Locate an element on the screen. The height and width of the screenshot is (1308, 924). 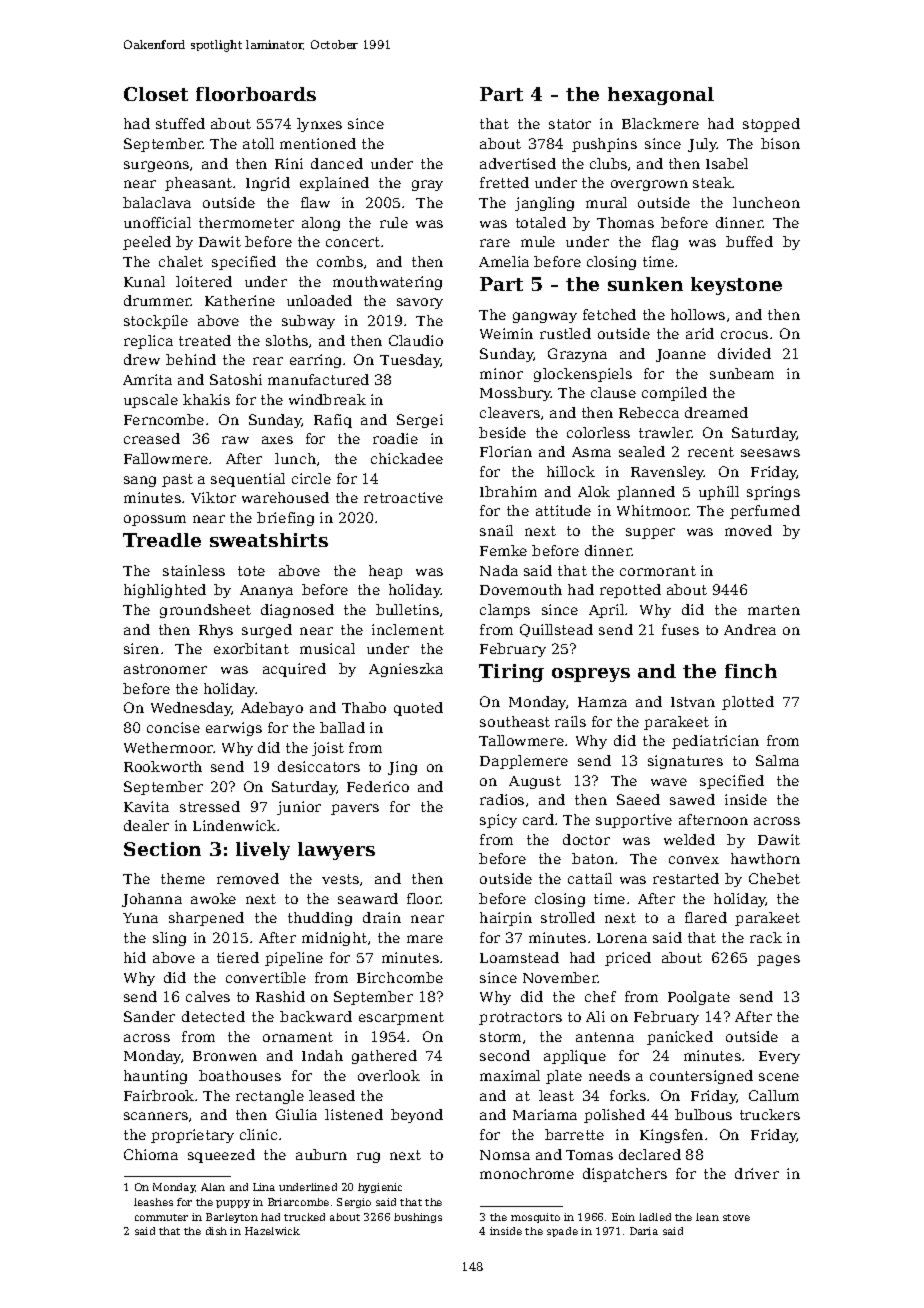
Florian is located at coordinates (506, 451).
